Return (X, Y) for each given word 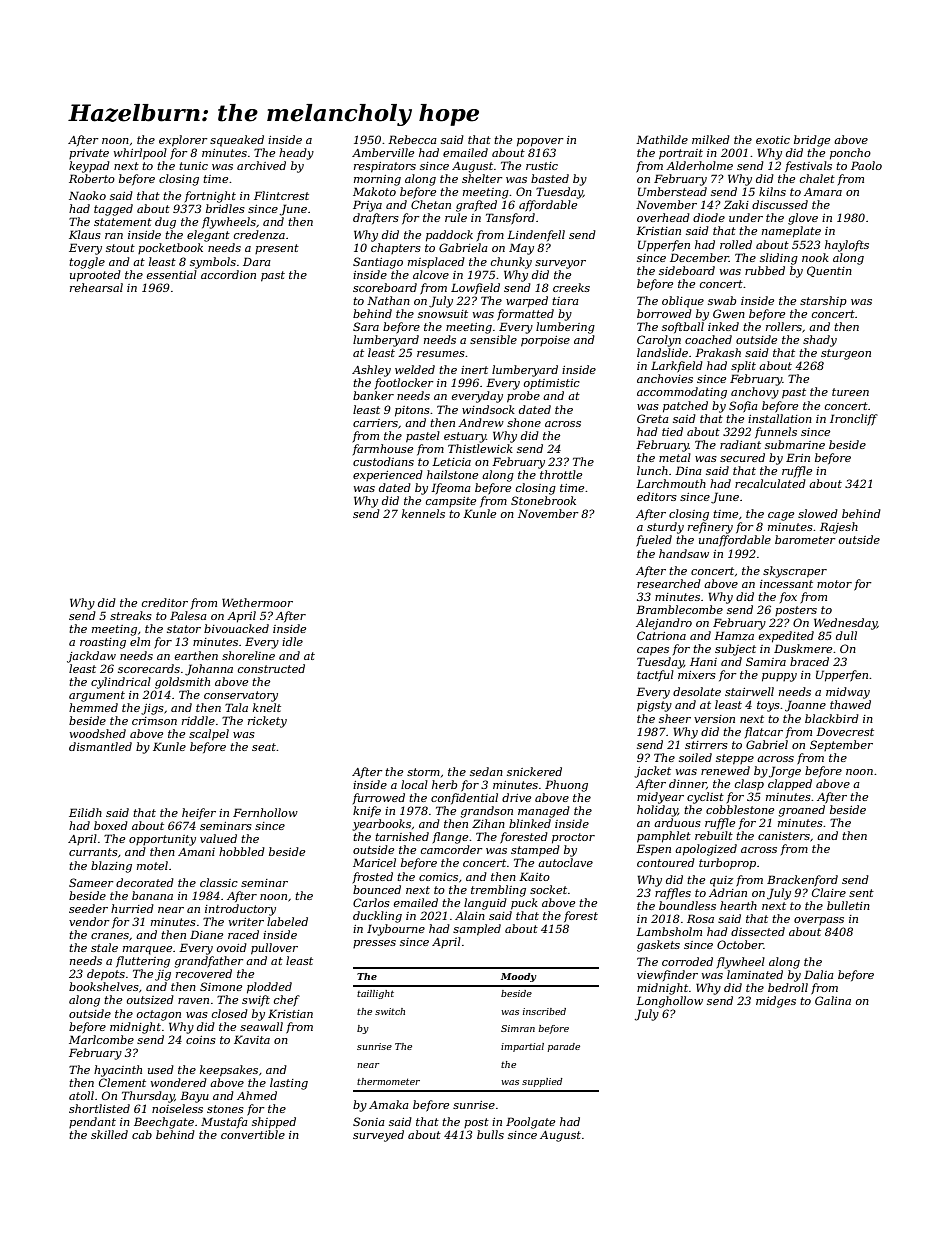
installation (780, 418)
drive (516, 797)
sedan (486, 771)
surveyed (378, 1136)
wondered (179, 1082)
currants (93, 852)
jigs (152, 709)
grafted (476, 206)
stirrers (706, 745)
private (89, 154)
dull (846, 635)
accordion (228, 274)
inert (474, 370)
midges (776, 1002)
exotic (773, 140)
